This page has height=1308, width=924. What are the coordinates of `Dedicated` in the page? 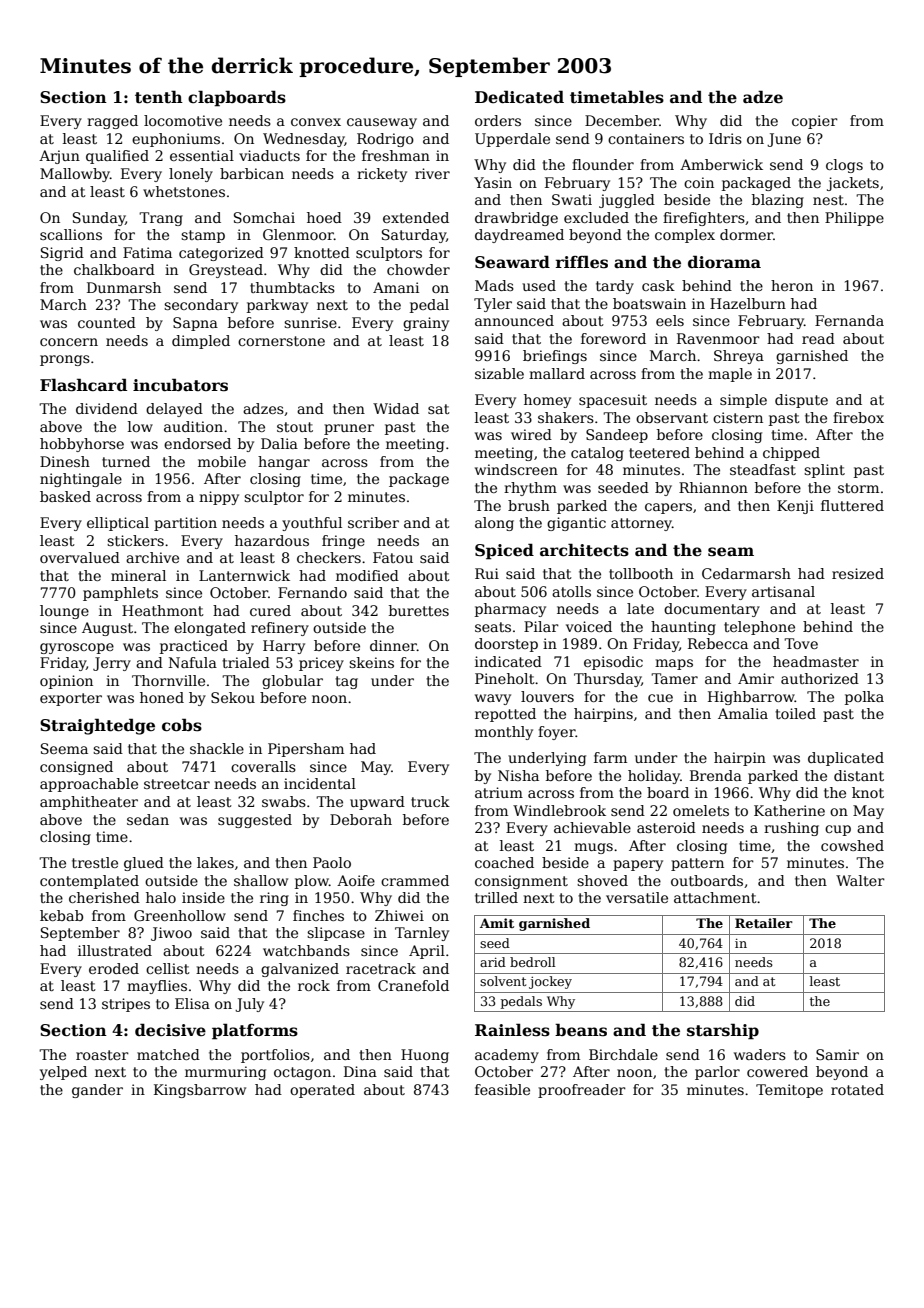 It's located at (519, 97).
